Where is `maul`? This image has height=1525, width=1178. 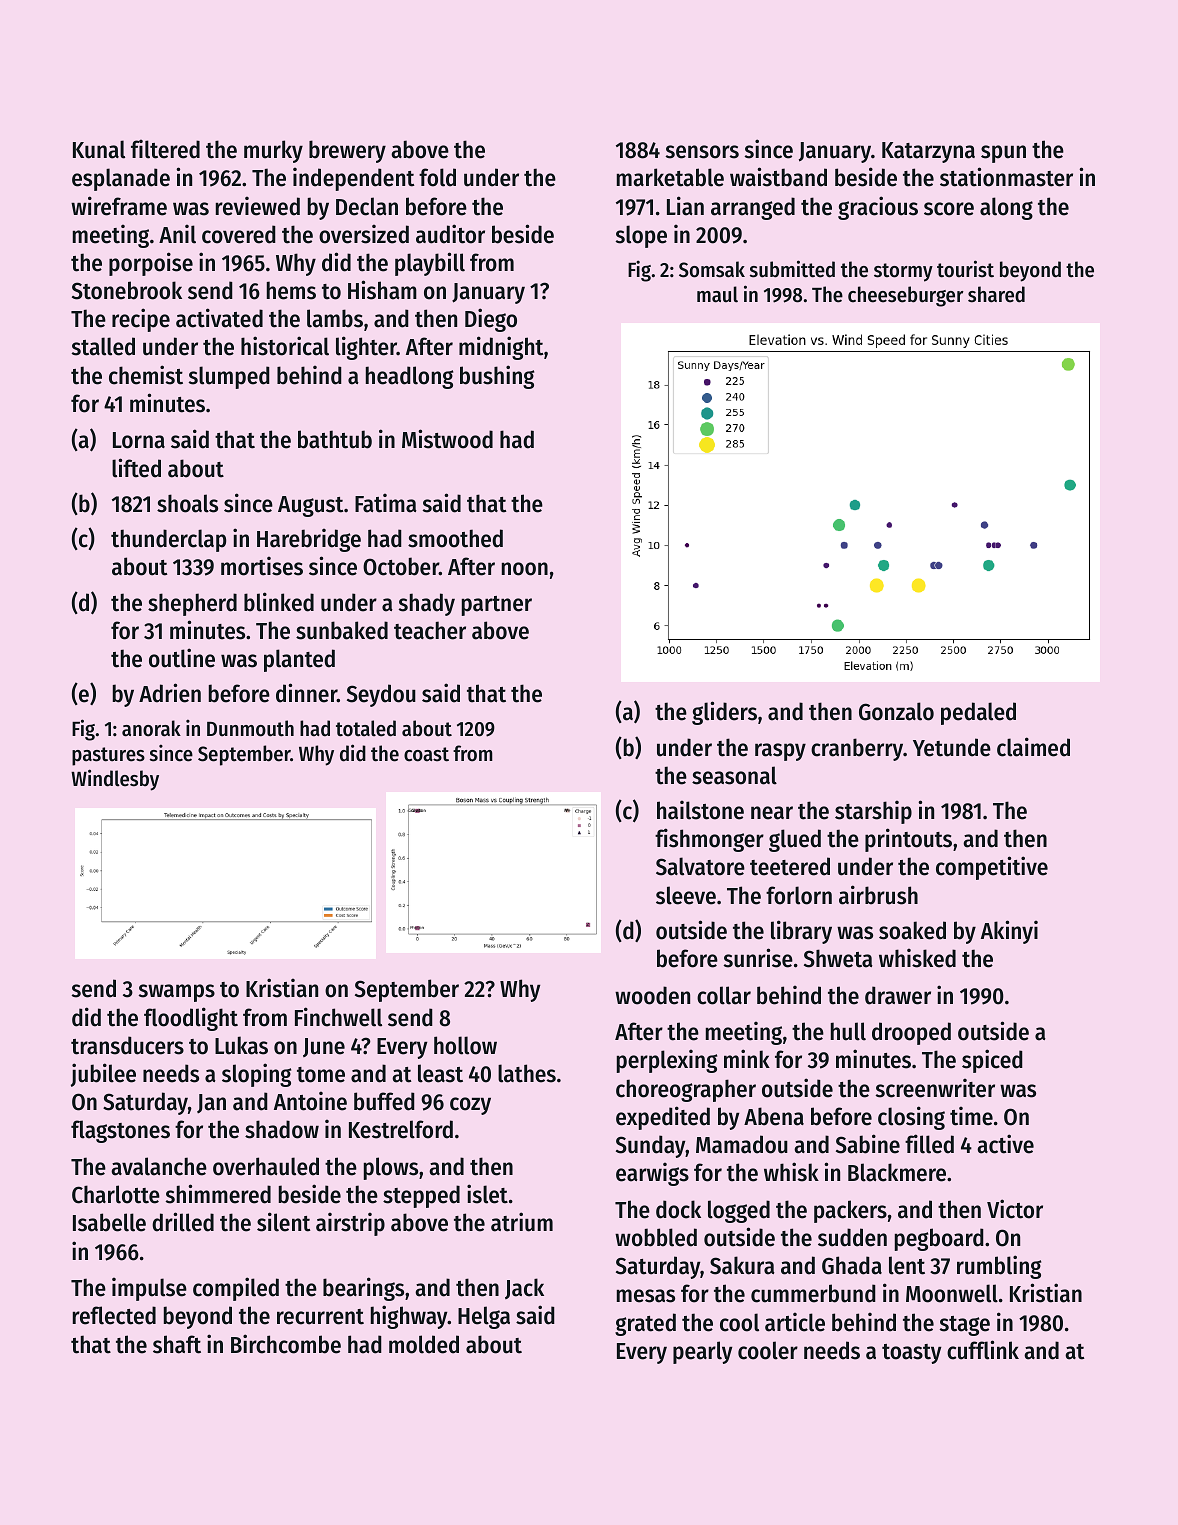
maul is located at coordinates (717, 294).
